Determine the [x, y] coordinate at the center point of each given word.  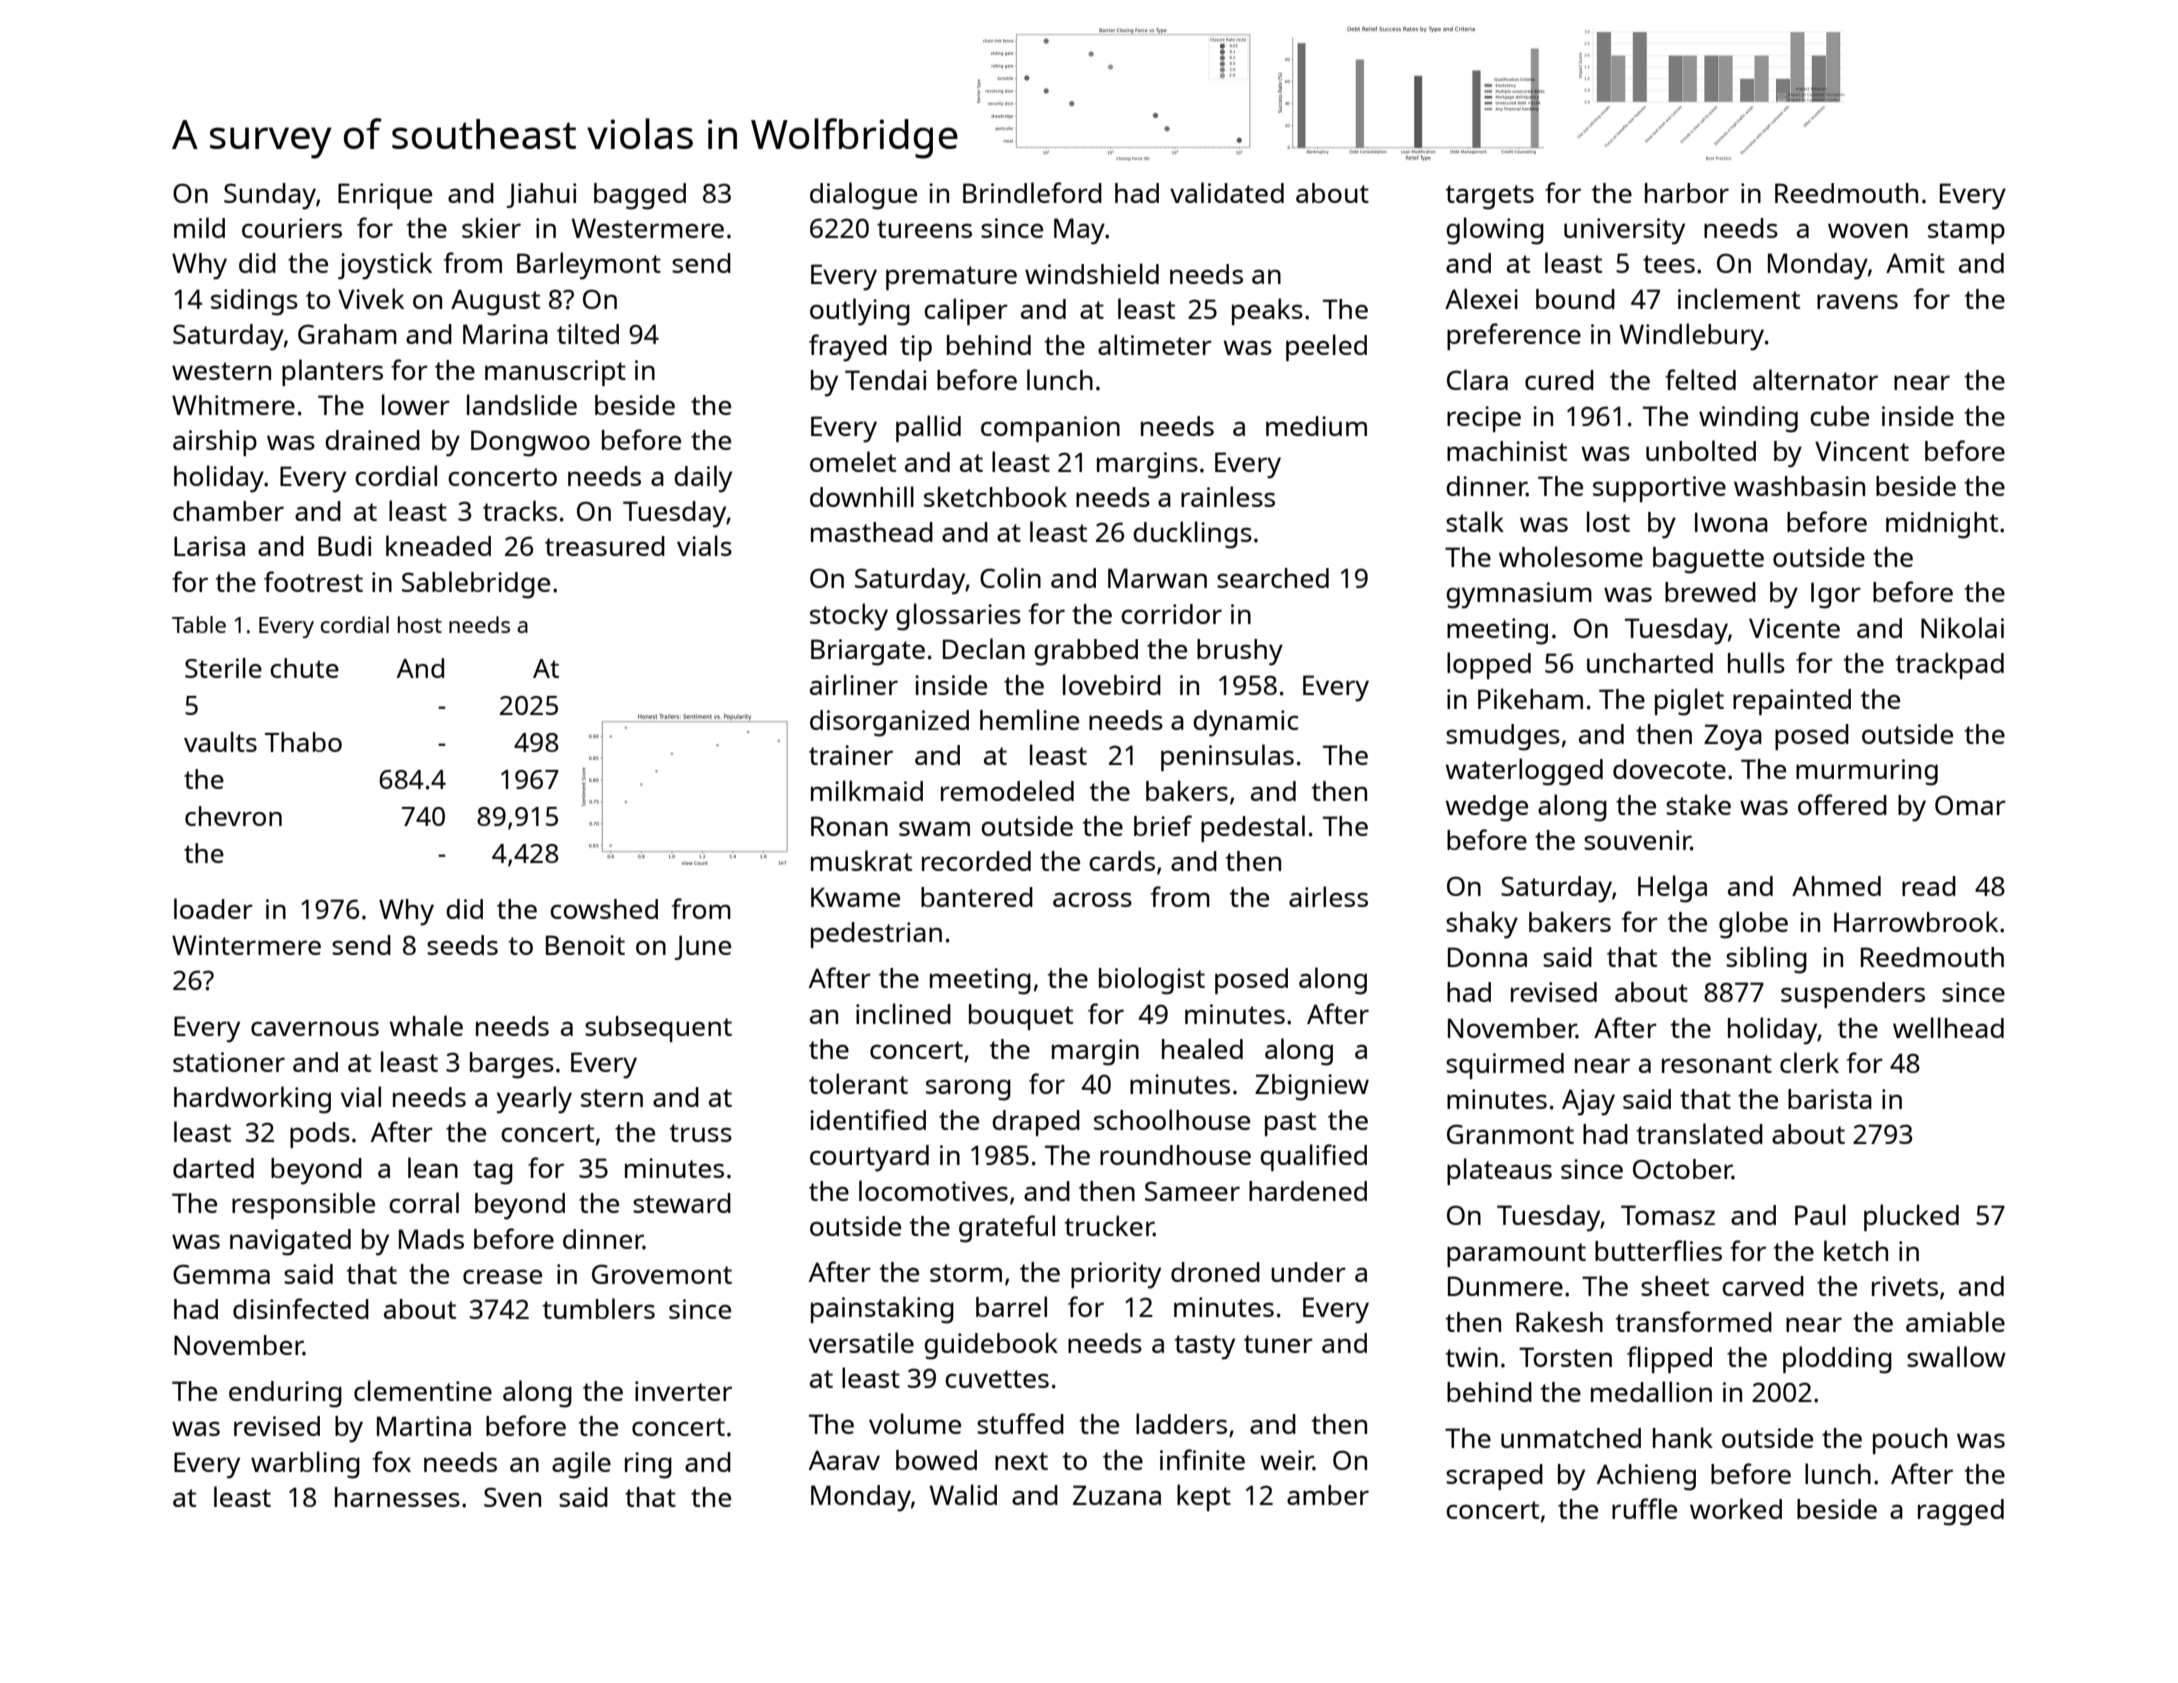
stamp [1966, 232]
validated [1227, 192]
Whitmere [233, 405]
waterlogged [1524, 772]
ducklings [1192, 535]
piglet [1689, 702]
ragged [1961, 1512]
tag [493, 1172]
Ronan [849, 826]
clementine [423, 1390]
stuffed [1020, 1423]
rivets [1905, 1286]
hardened [1308, 1191]
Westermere [648, 228]
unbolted [1701, 450]
